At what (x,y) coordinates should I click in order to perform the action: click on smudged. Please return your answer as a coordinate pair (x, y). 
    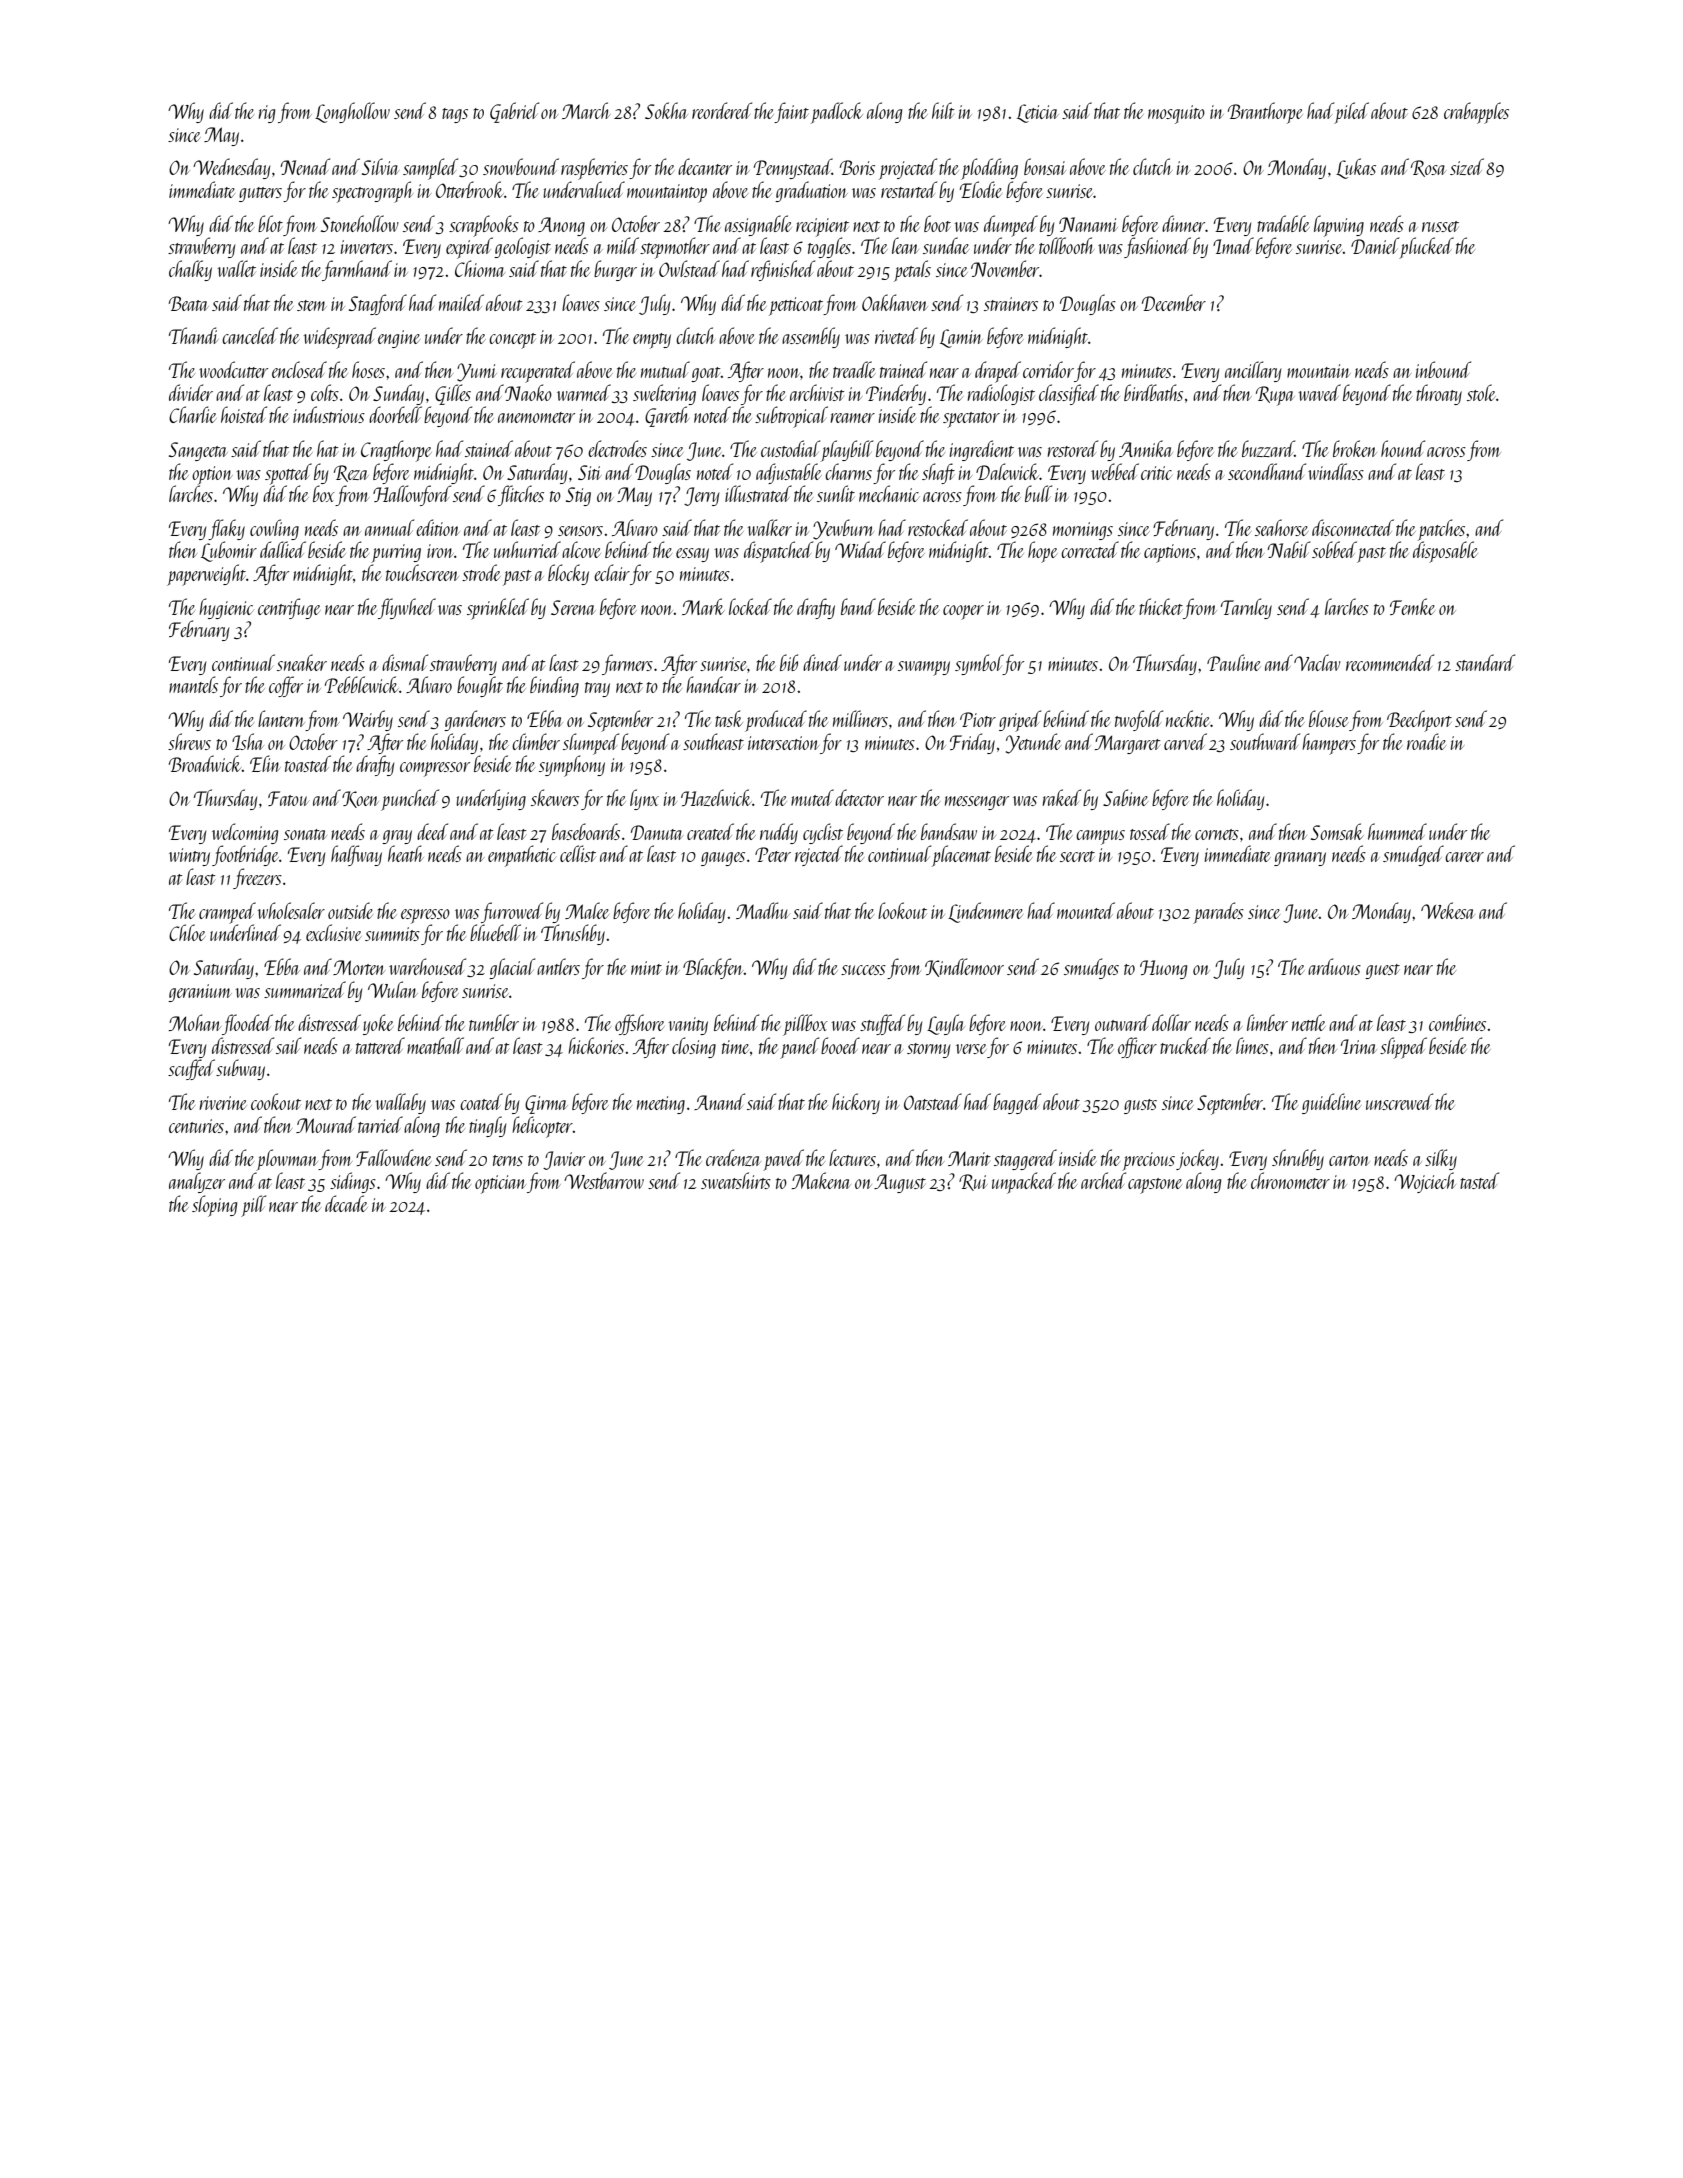
    Looking at the image, I should click on (1413, 855).
